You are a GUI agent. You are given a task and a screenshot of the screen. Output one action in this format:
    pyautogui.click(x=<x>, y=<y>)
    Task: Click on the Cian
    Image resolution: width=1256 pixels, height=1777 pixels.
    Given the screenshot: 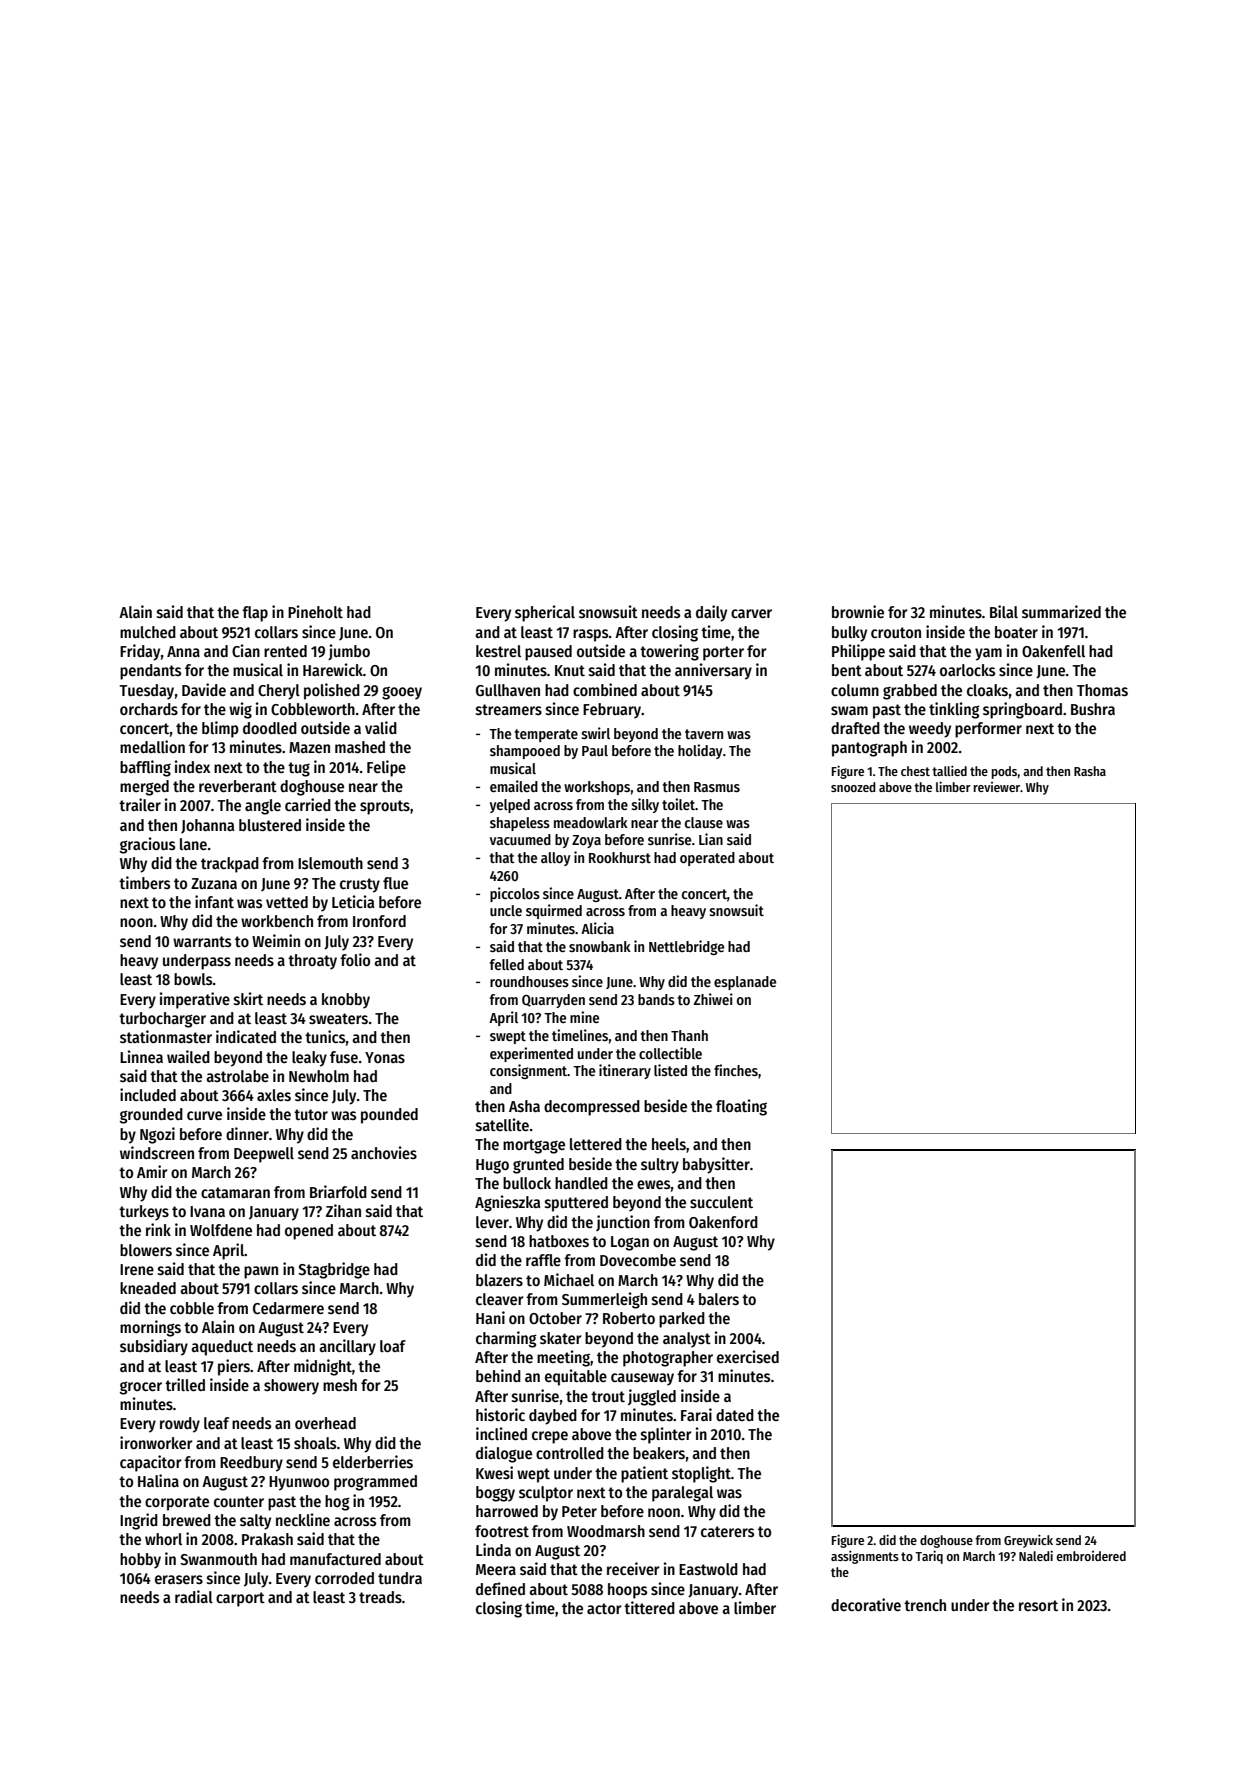 What is the action you would take?
    pyautogui.click(x=246, y=650)
